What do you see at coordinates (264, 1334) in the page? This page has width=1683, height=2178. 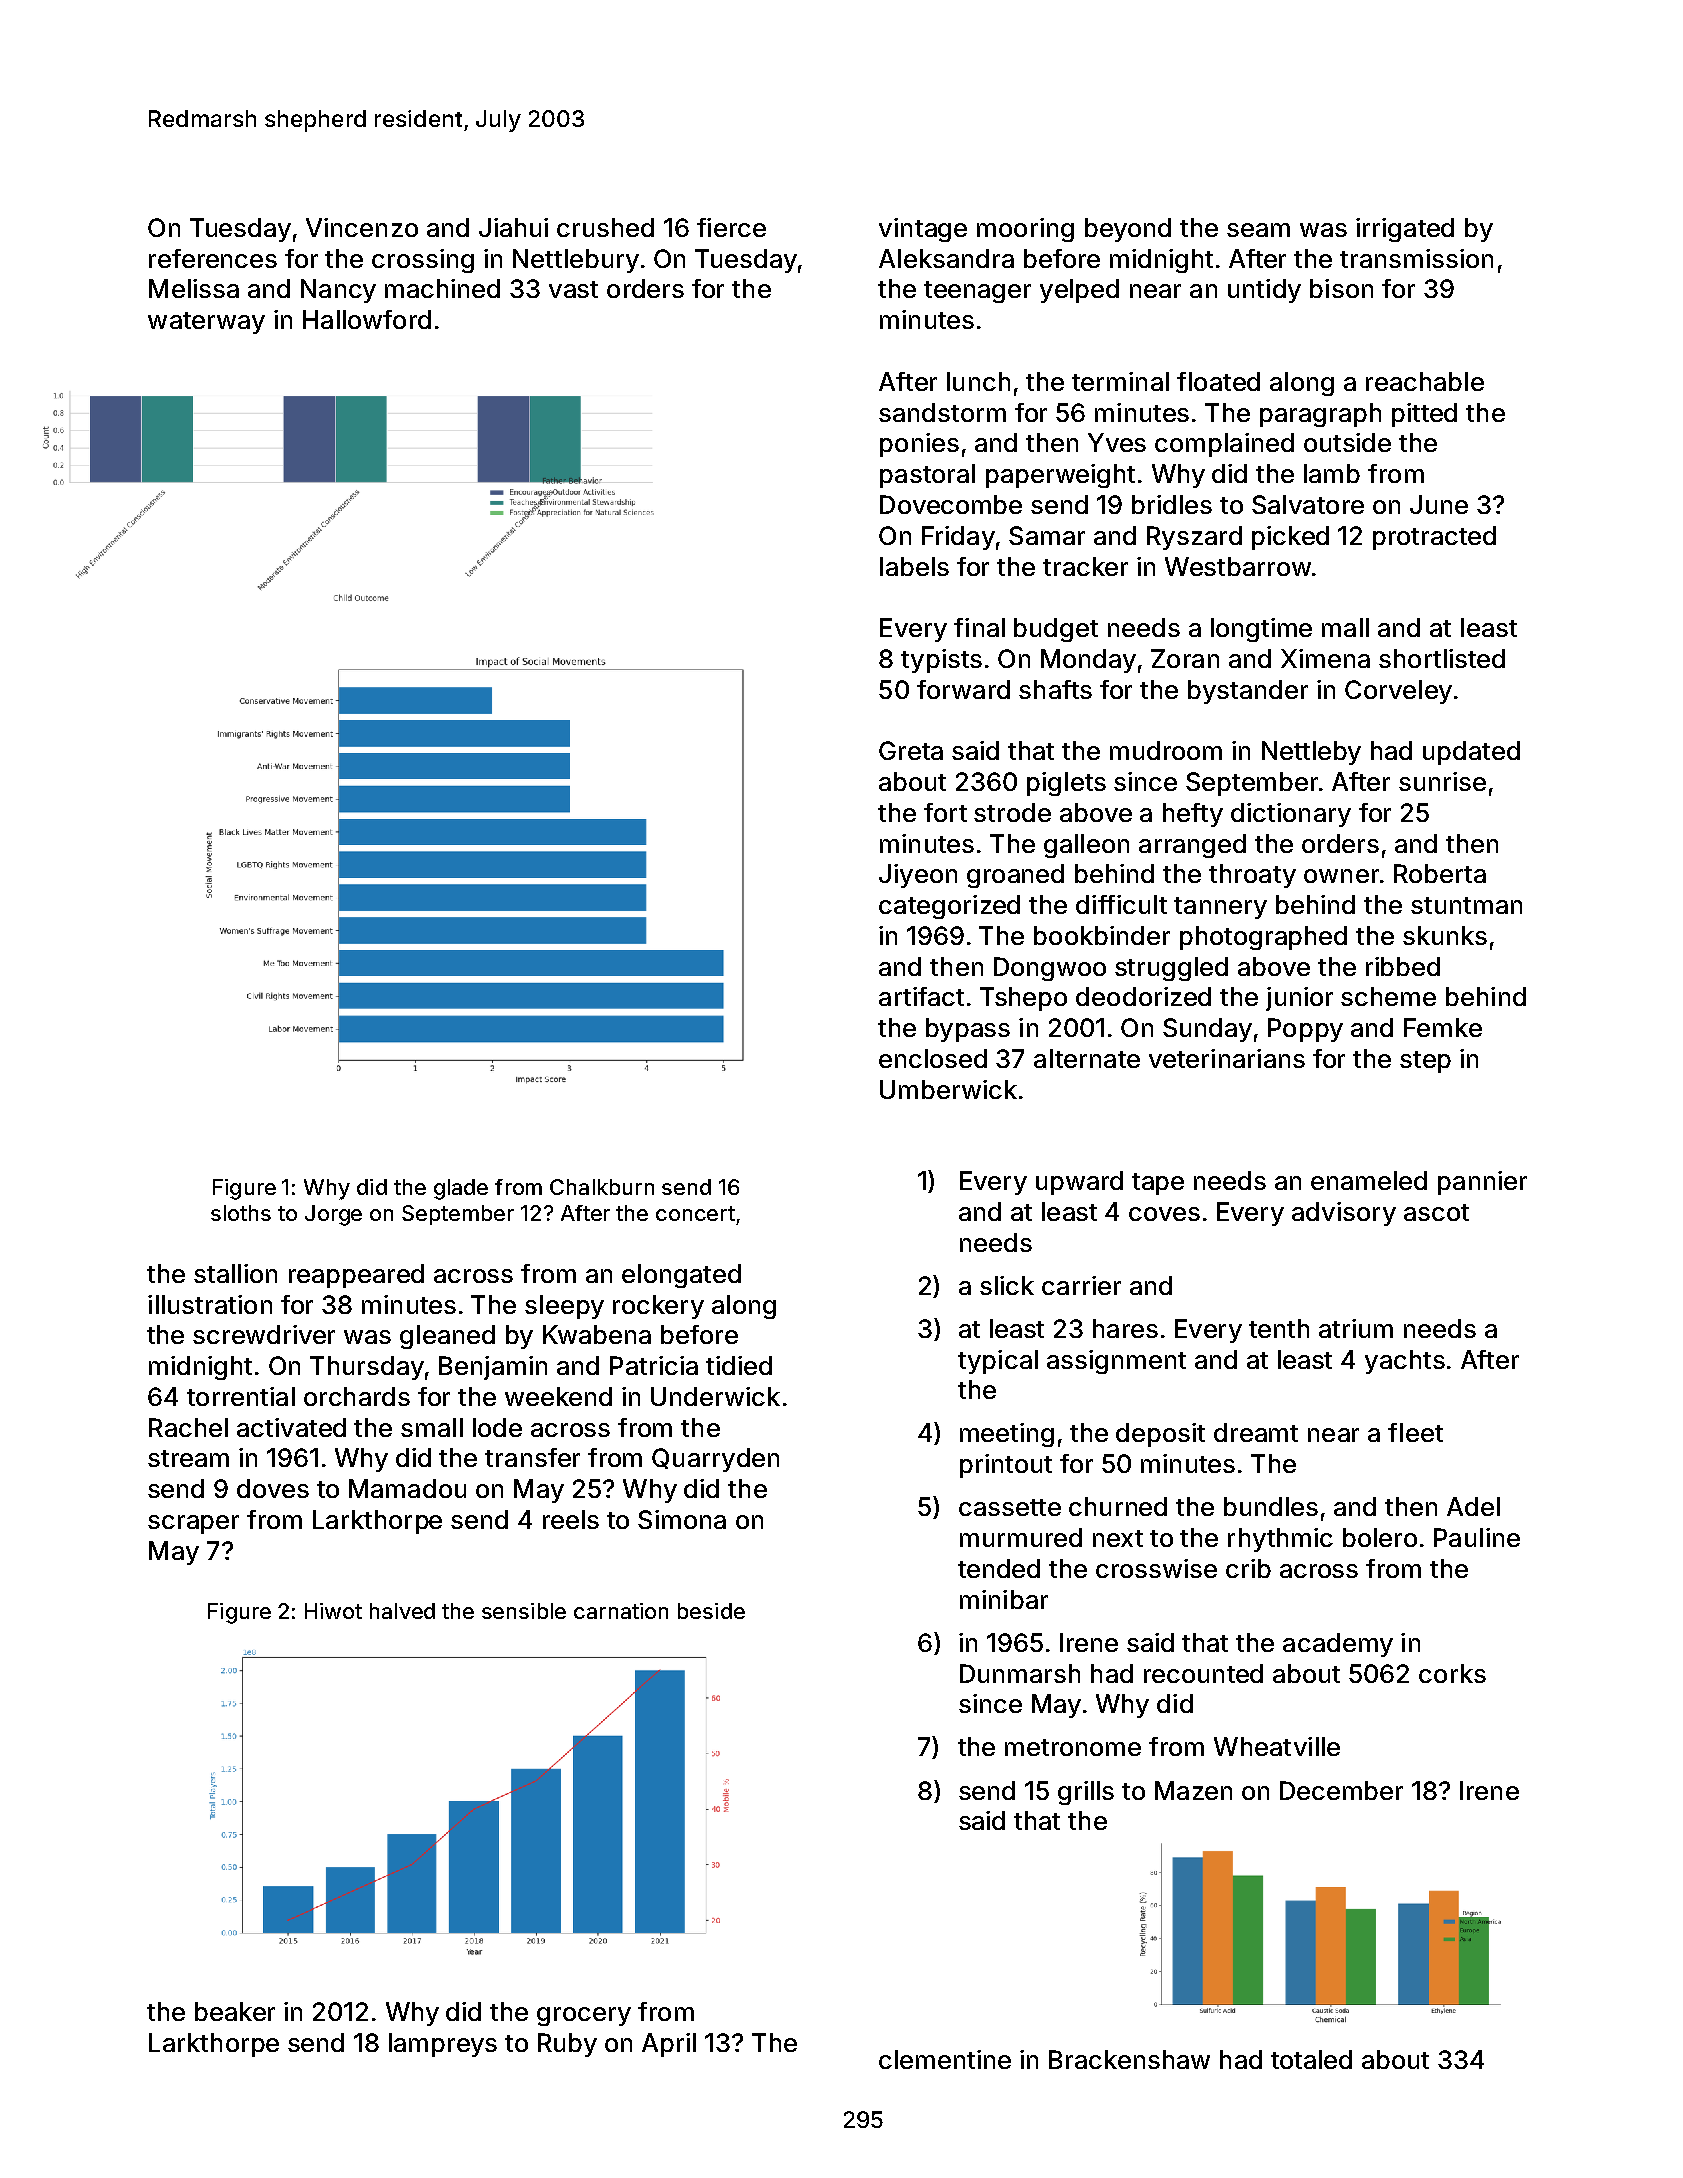 I see `screwdriver` at bounding box center [264, 1334].
